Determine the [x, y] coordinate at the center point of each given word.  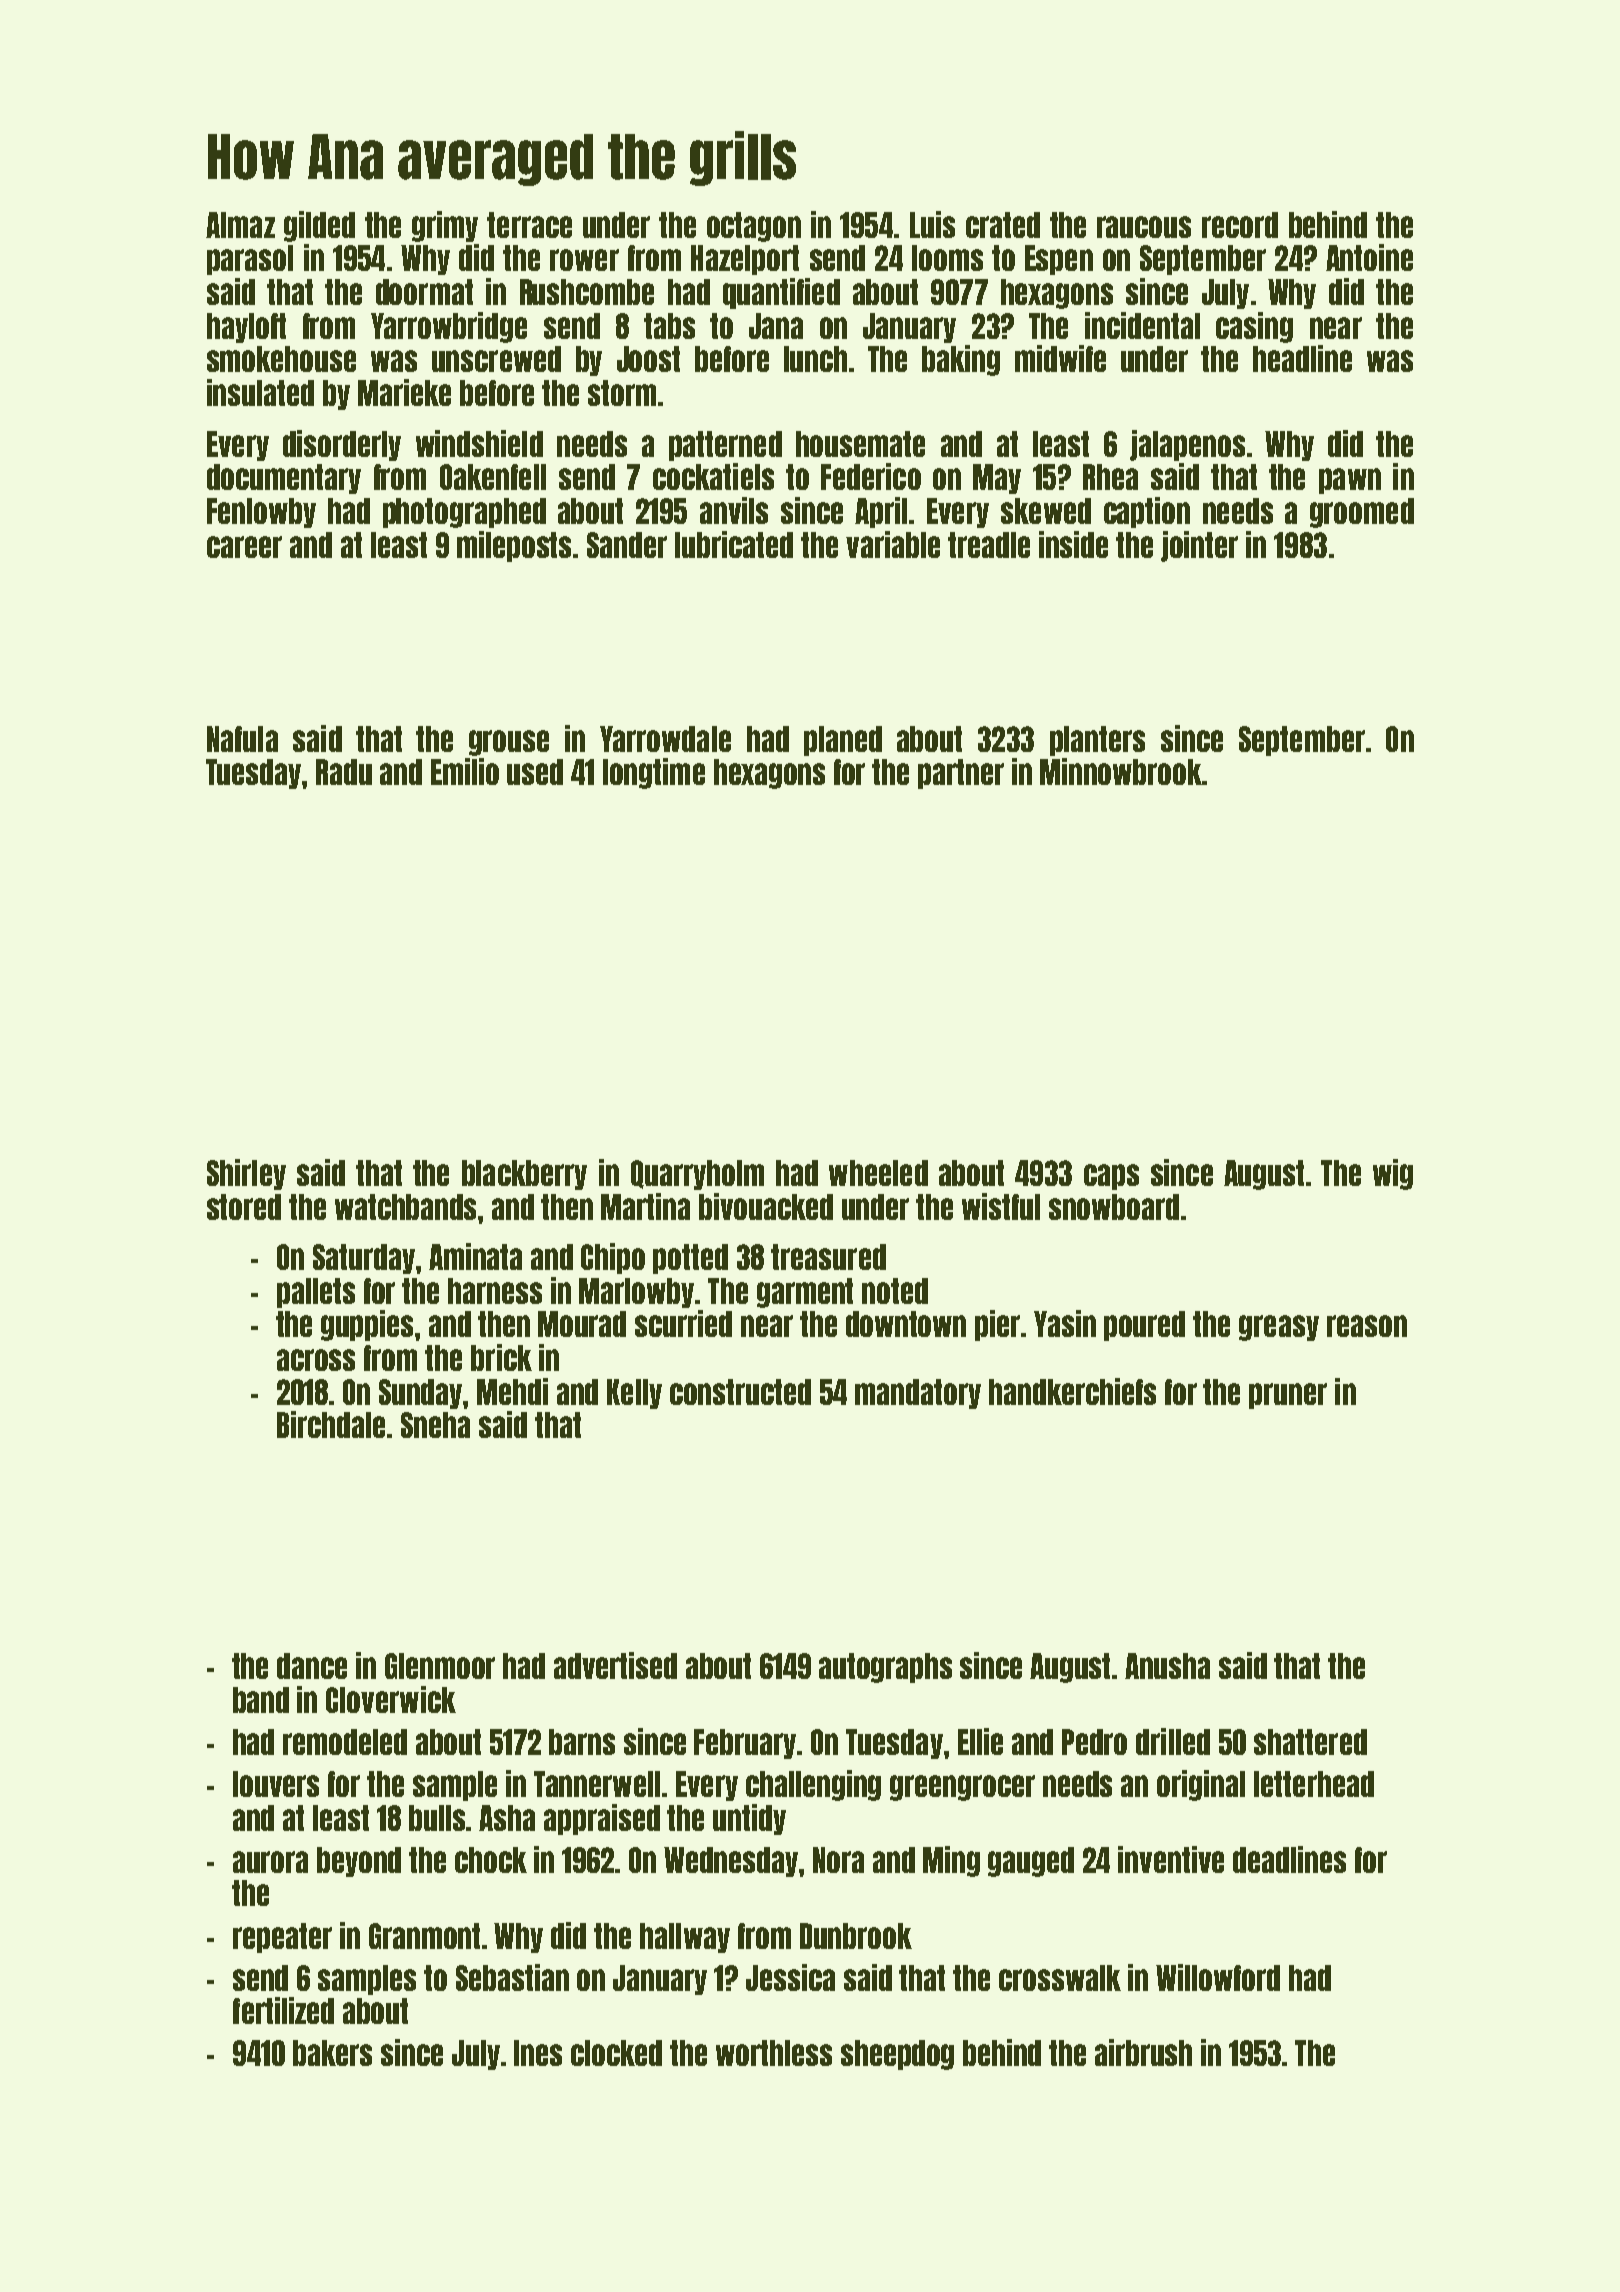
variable [893, 544]
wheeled [878, 1173]
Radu [344, 772]
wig [1393, 1174]
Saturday [364, 1259]
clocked [616, 2053]
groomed [1362, 513]
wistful [1001, 1206]
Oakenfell [493, 477]
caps [1111, 1177]
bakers [332, 2053]
